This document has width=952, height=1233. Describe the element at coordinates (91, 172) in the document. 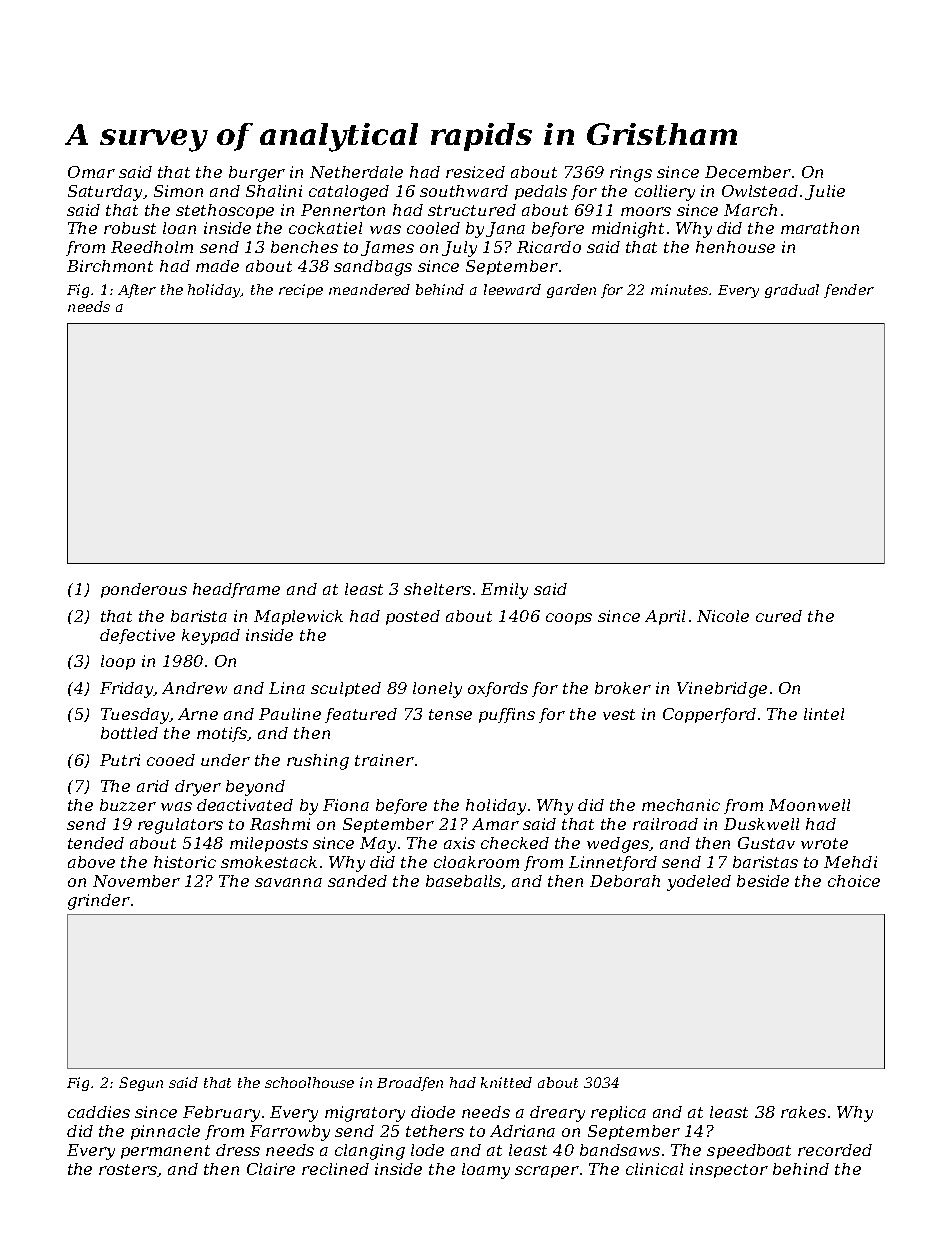

I see `Omar` at that location.
